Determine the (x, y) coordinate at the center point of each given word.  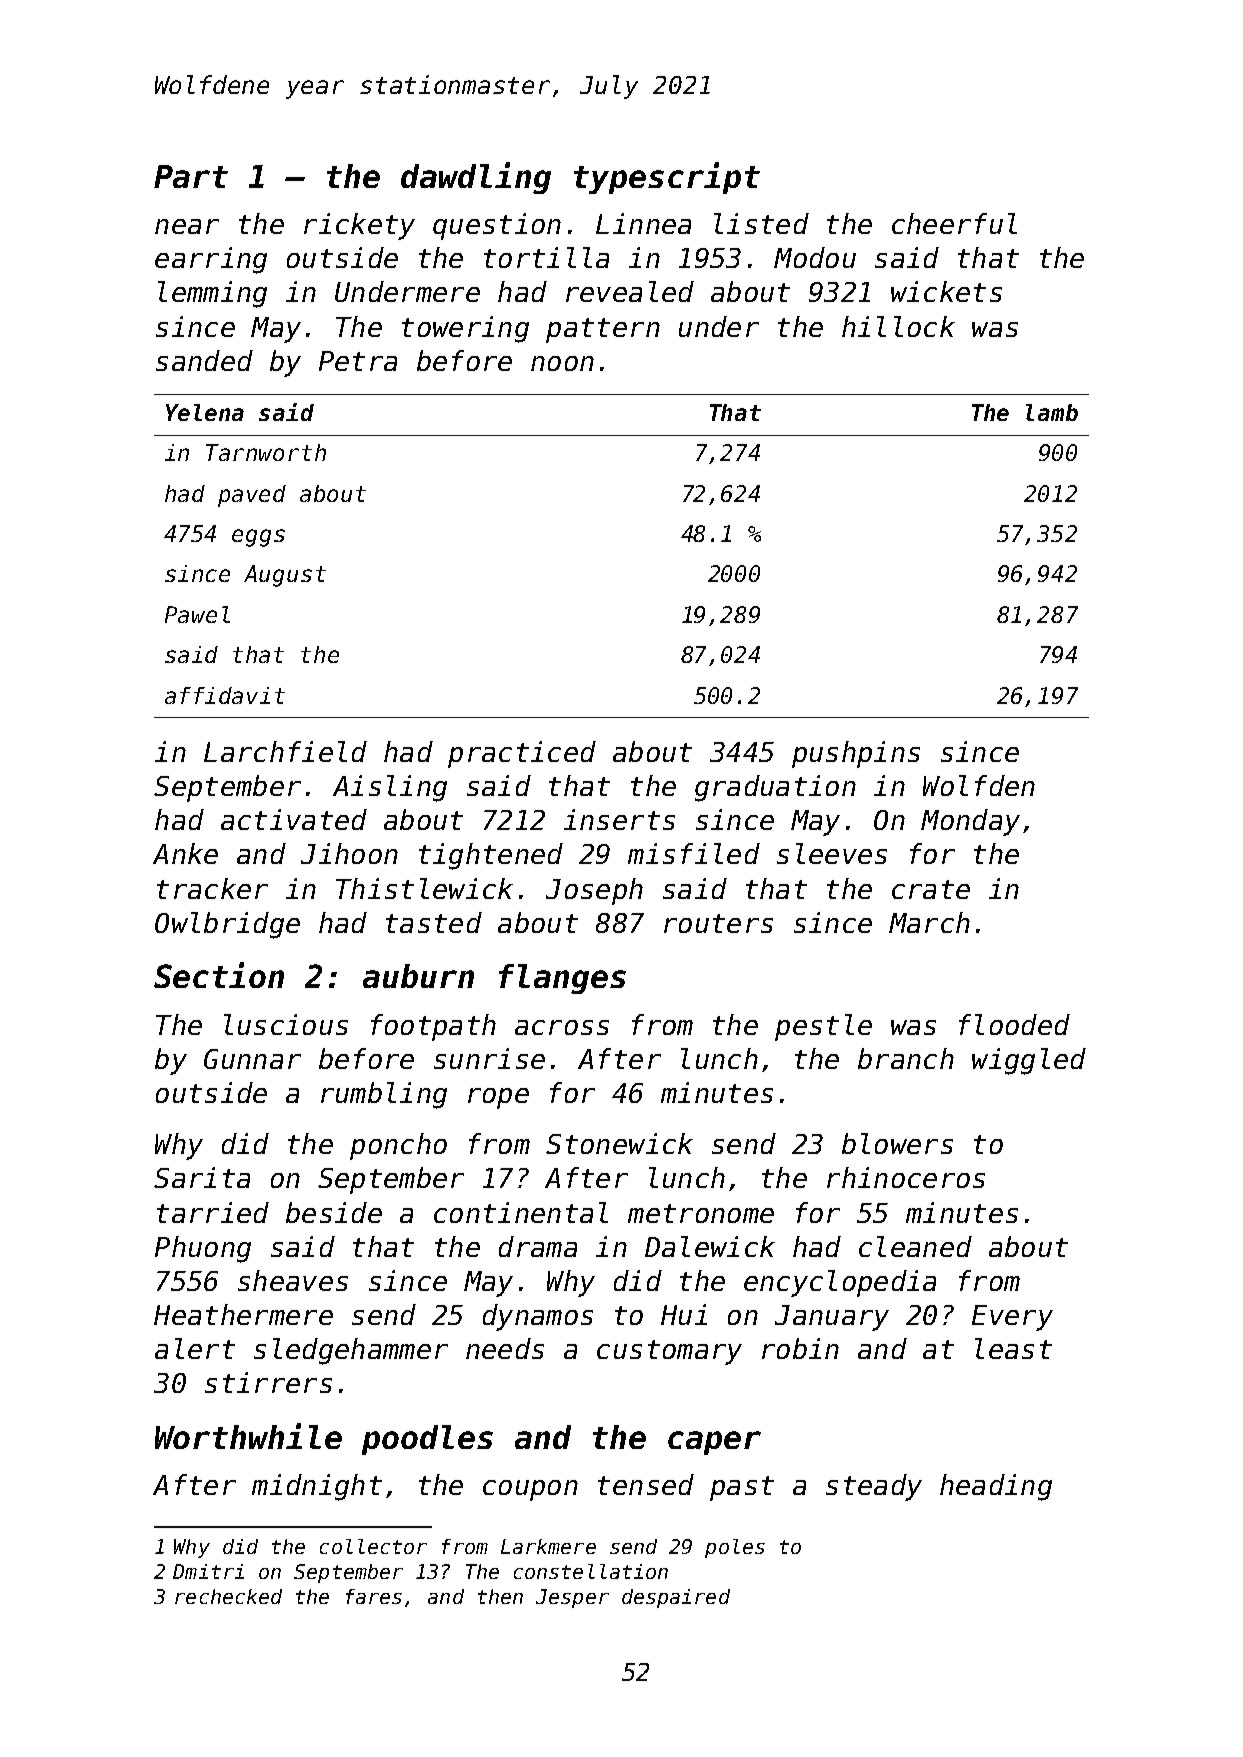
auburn (418, 976)
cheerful (954, 223)
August (285, 576)
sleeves (832, 853)
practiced (522, 754)
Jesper (572, 1598)
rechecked (228, 1596)
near (187, 226)
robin (800, 1348)
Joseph (594, 891)
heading (996, 1487)
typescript (667, 178)
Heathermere (243, 1314)
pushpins (856, 754)
